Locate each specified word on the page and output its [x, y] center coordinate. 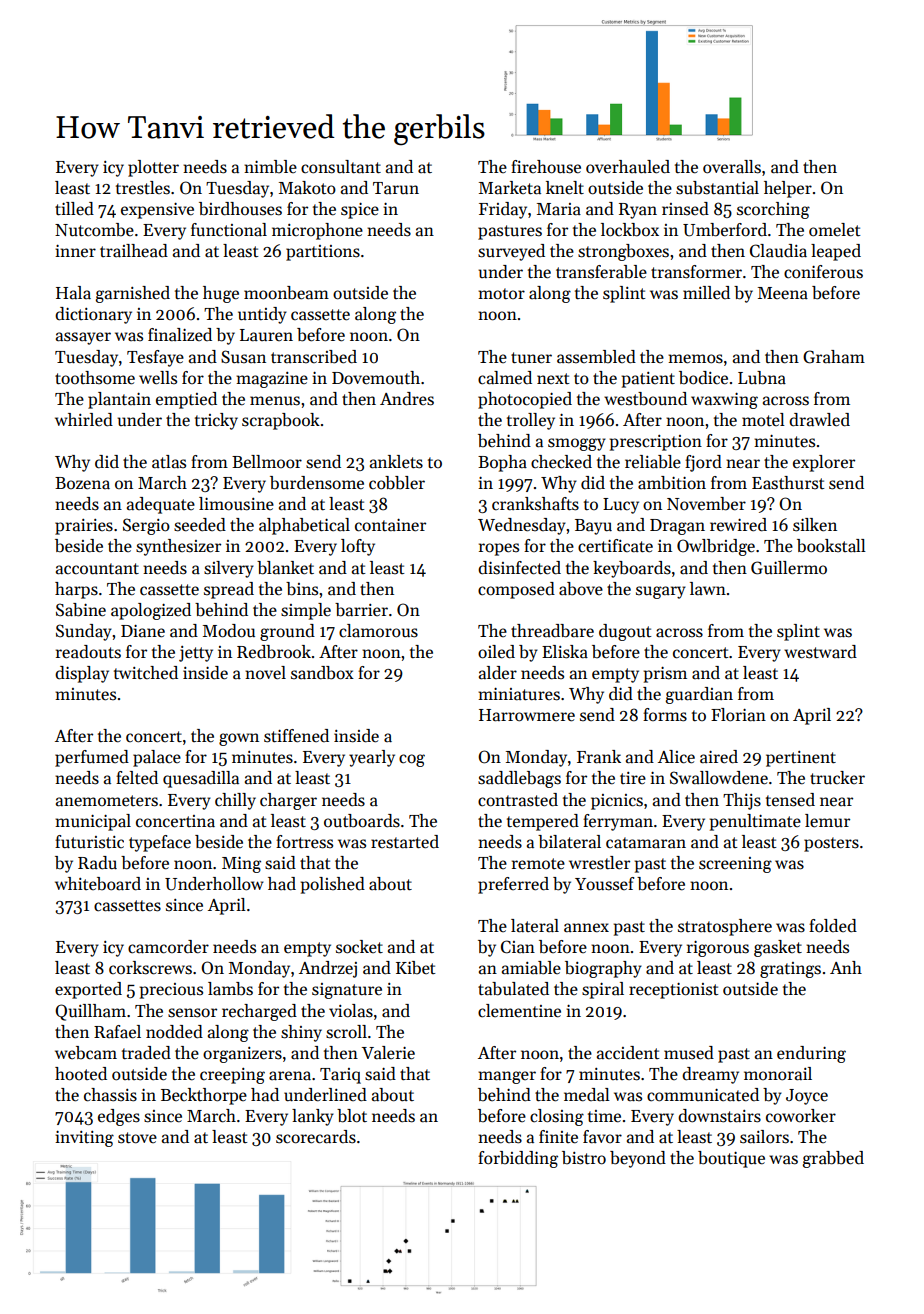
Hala [73, 293]
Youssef [604, 884]
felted [137, 778]
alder [498, 673]
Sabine [81, 610]
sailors [764, 1137]
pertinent [801, 759]
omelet [834, 230]
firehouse [546, 167]
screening [735, 865]
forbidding [518, 1159]
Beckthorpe [204, 1096]
